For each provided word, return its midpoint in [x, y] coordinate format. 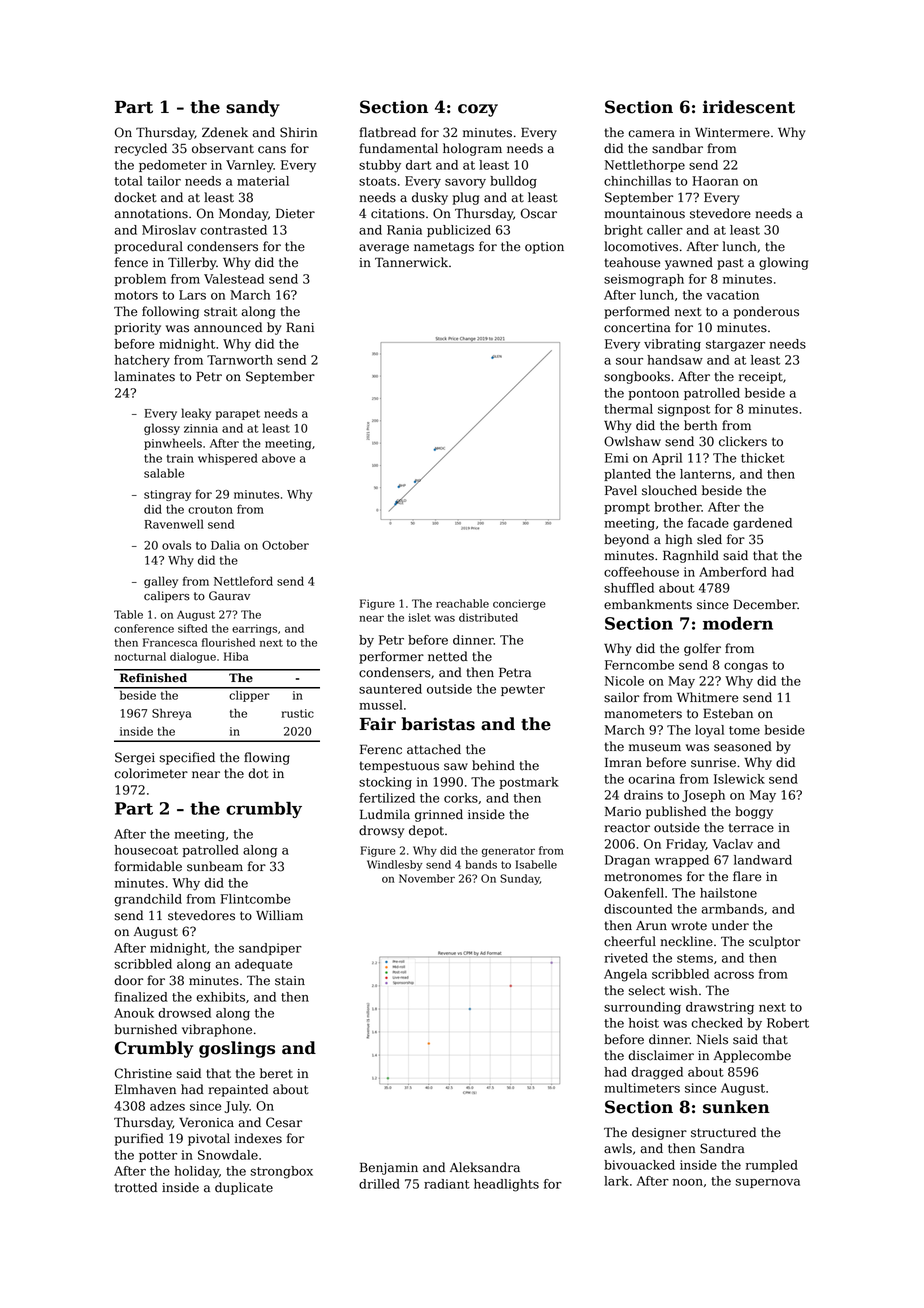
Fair [378, 724]
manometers [643, 714]
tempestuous [399, 767]
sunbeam [215, 866]
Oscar [539, 213]
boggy [754, 812]
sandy [253, 108]
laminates [145, 376]
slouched [669, 490]
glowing [783, 263]
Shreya [172, 714]
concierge [519, 604]
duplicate [244, 1188]
